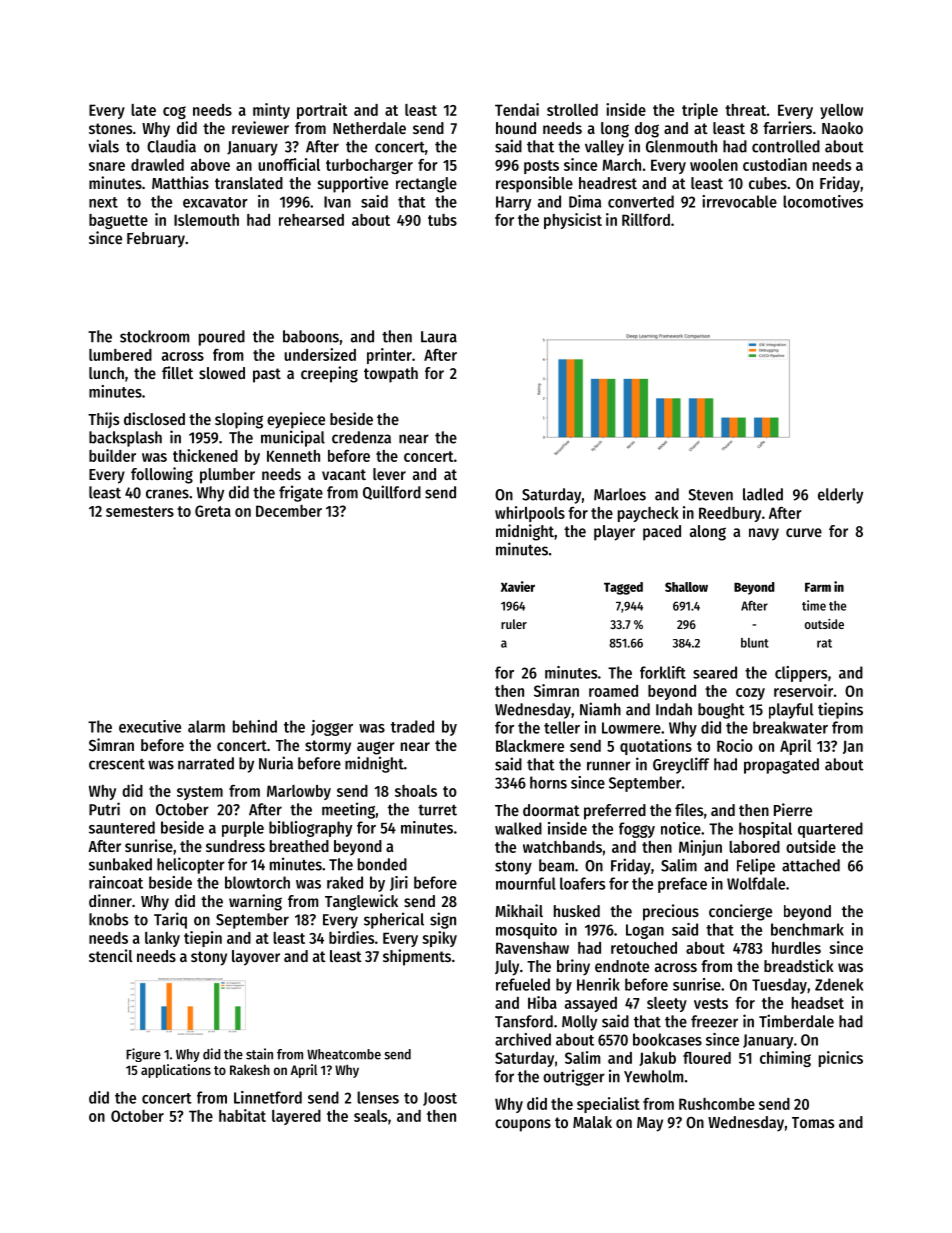 Image resolution: width=952 pixels, height=1233 pixels. What do you see at coordinates (523, 1039) in the document?
I see `archived` at bounding box center [523, 1039].
